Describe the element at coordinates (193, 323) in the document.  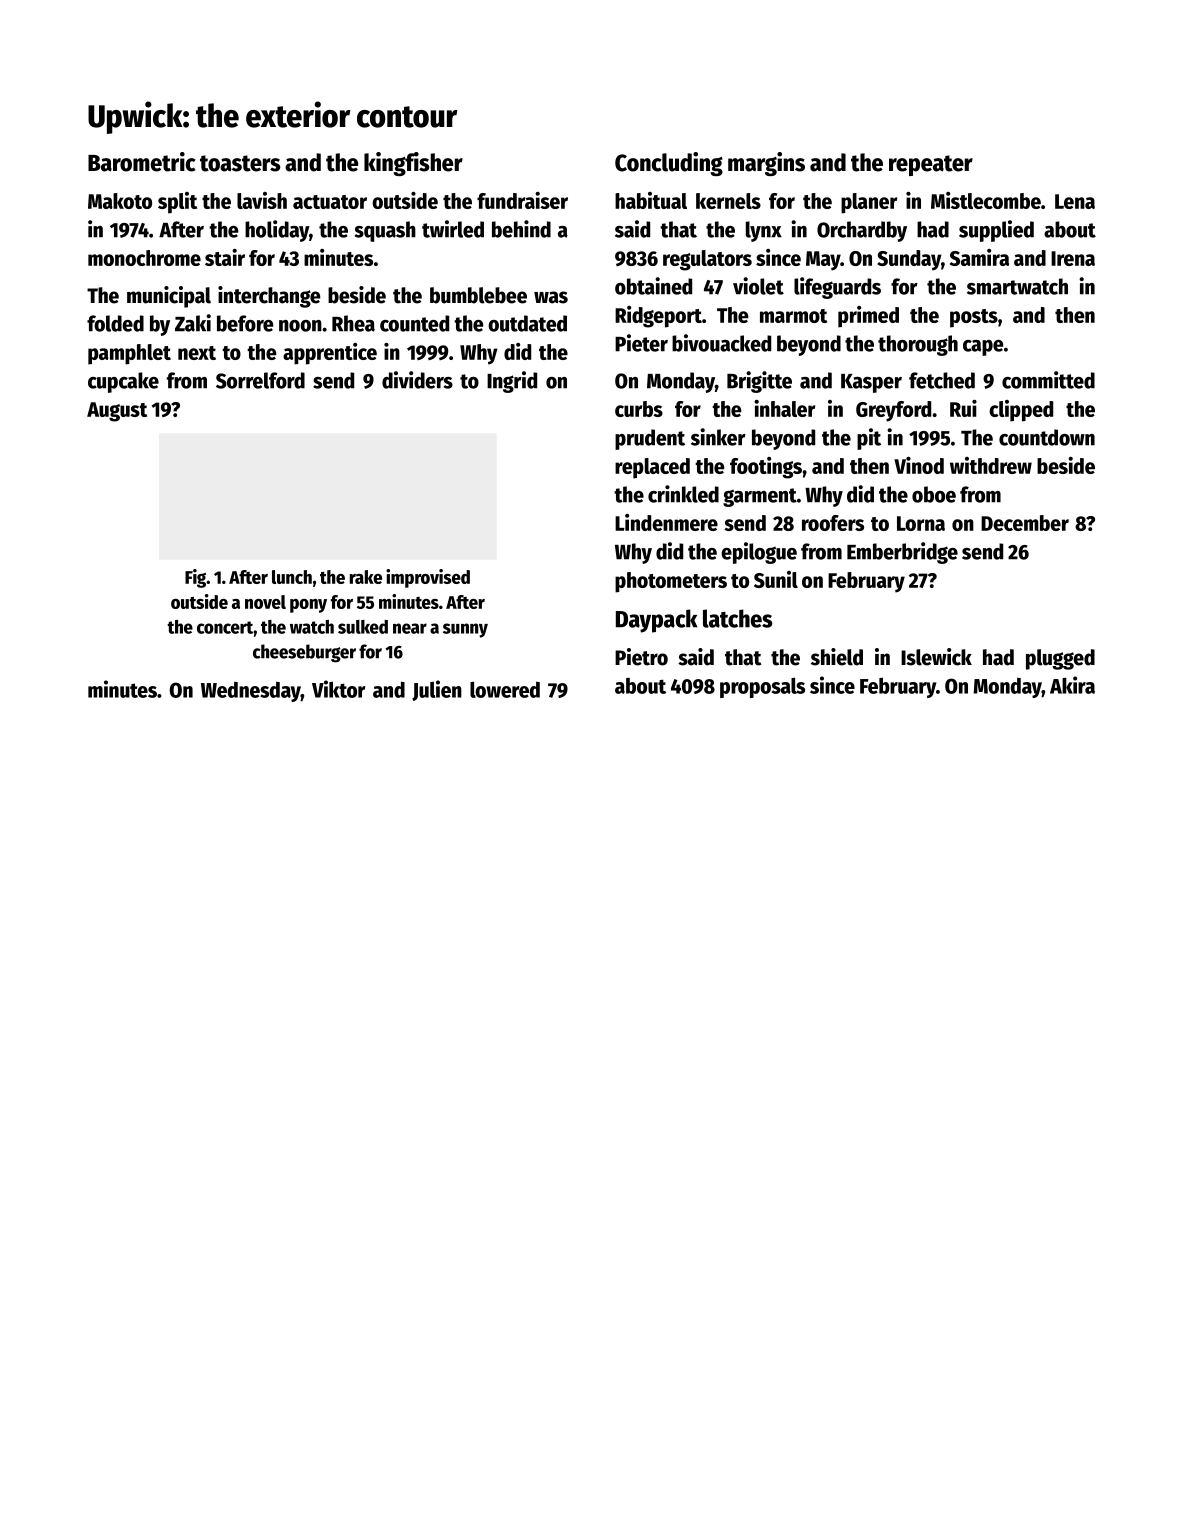
I see `Zaki` at that location.
